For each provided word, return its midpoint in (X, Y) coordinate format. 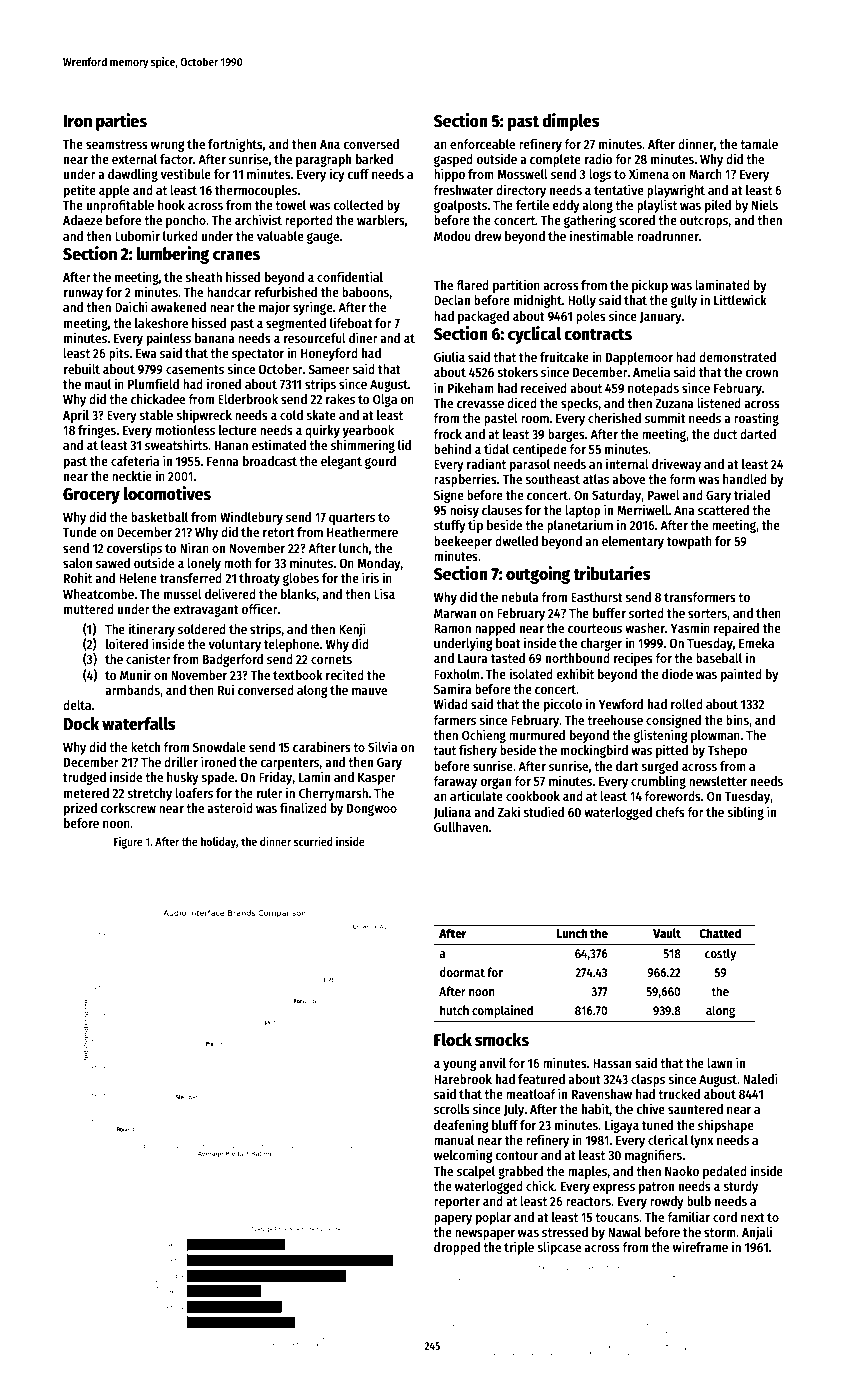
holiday (218, 843)
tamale (759, 144)
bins (737, 719)
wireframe (700, 1246)
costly (720, 954)
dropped (457, 1248)
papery (453, 1220)
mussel (183, 594)
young (460, 1065)
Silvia (383, 746)
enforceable (482, 144)
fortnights (235, 145)
